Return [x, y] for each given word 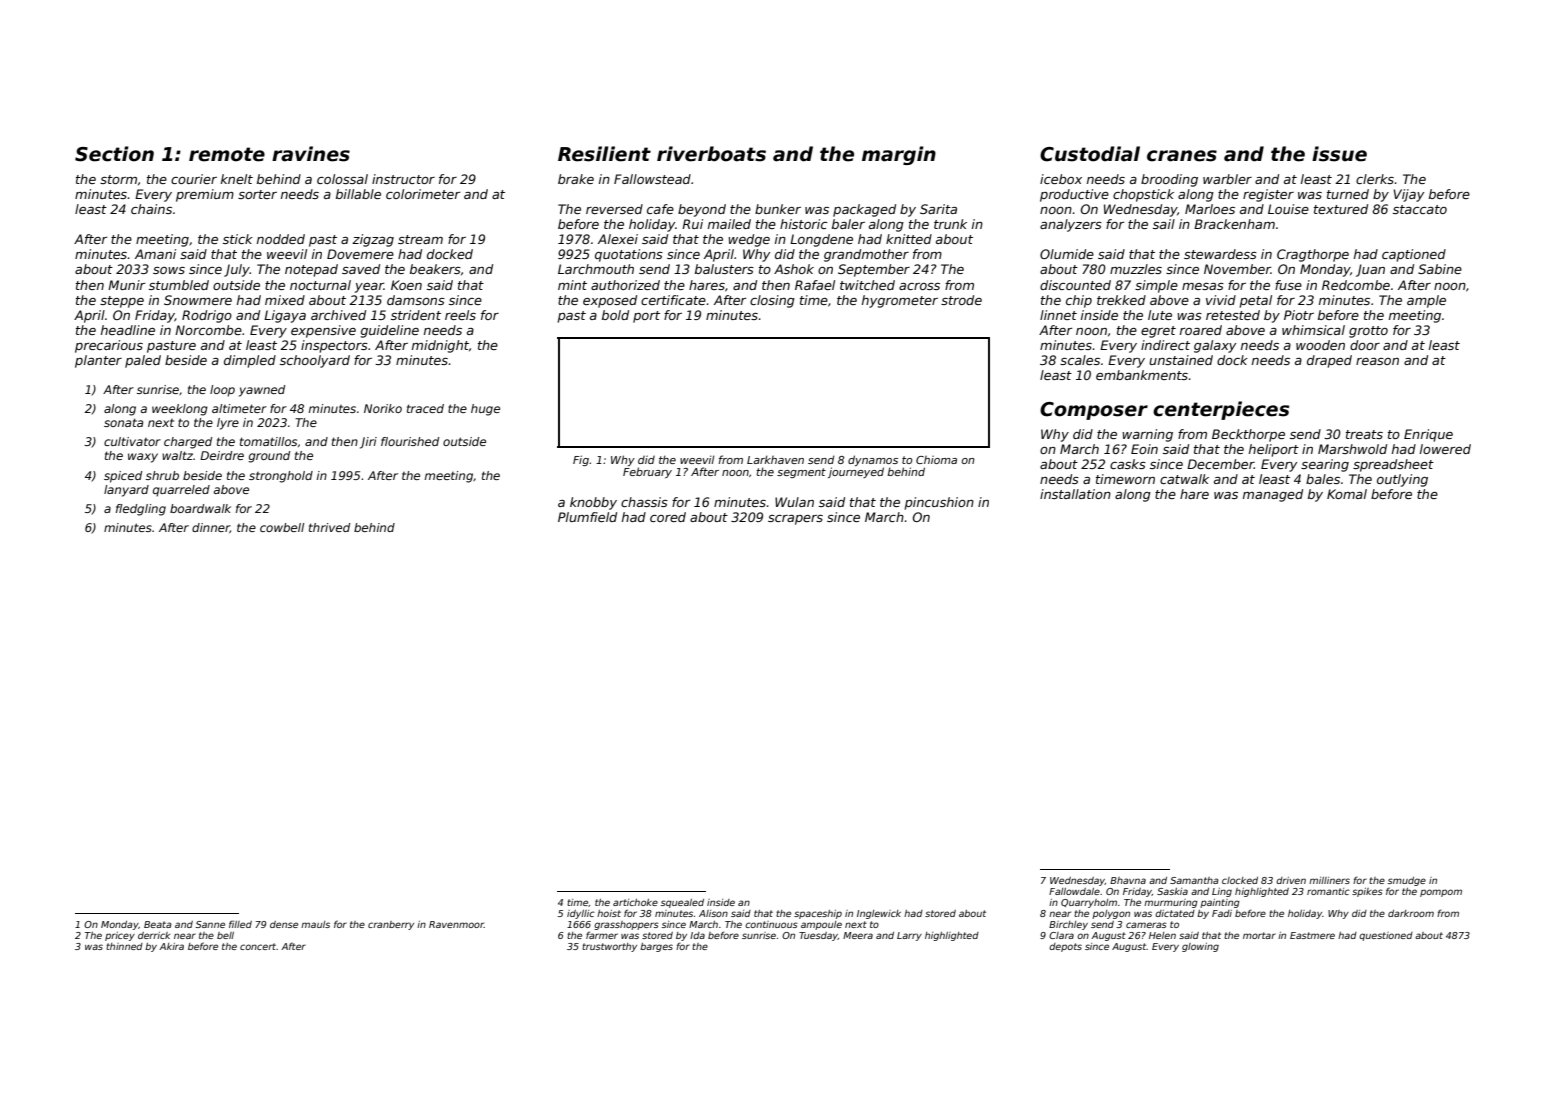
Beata [158, 924]
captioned [1414, 255]
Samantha [1194, 880]
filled [240, 924]
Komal [1347, 494]
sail [1164, 224]
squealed [682, 903]
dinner [211, 528]
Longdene [821, 240]
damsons [416, 300]
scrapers [795, 520]
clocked [1240, 880]
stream [420, 239]
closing [772, 301]
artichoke [635, 902]
